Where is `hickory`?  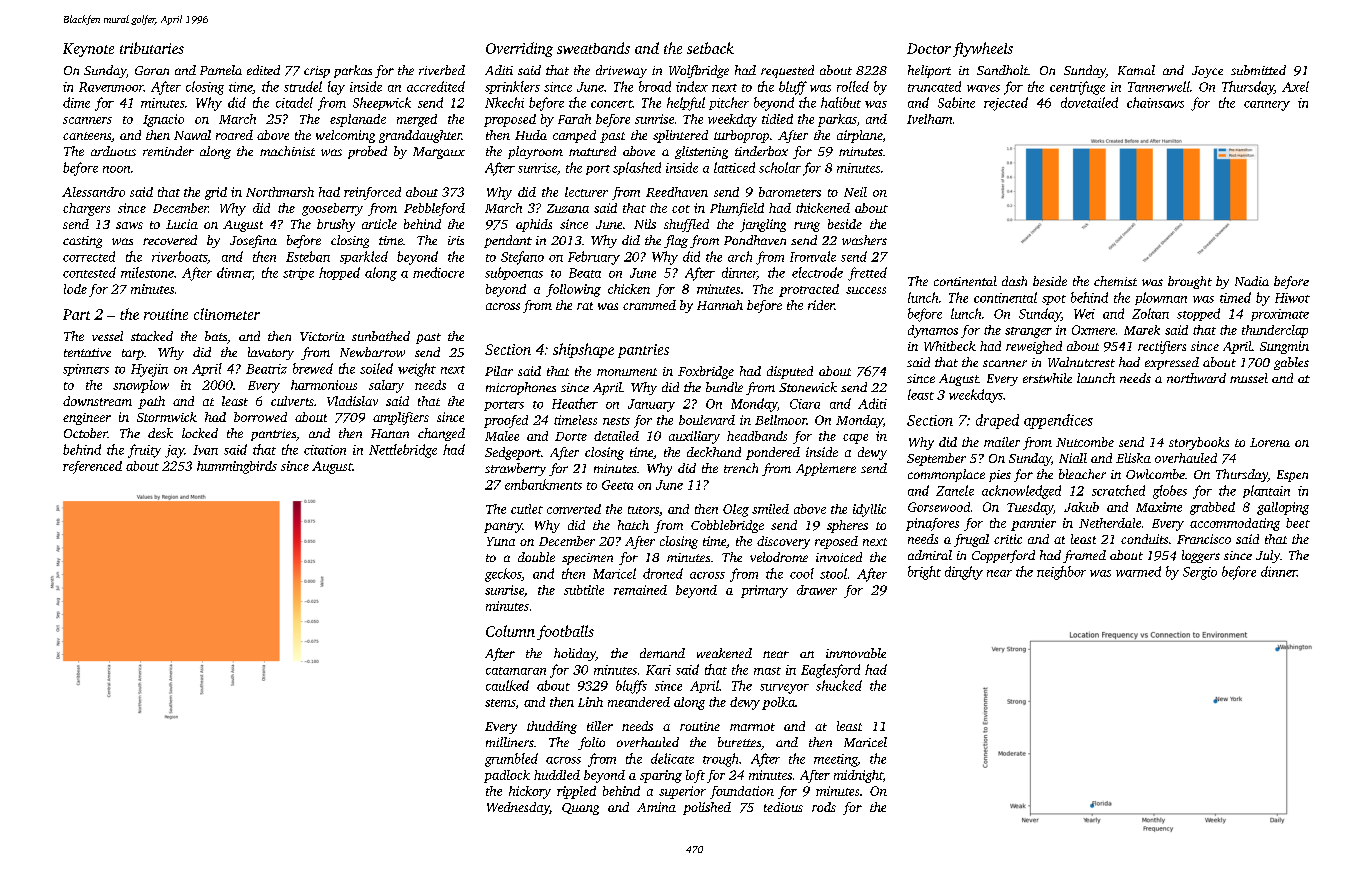
hickory is located at coordinates (530, 792).
